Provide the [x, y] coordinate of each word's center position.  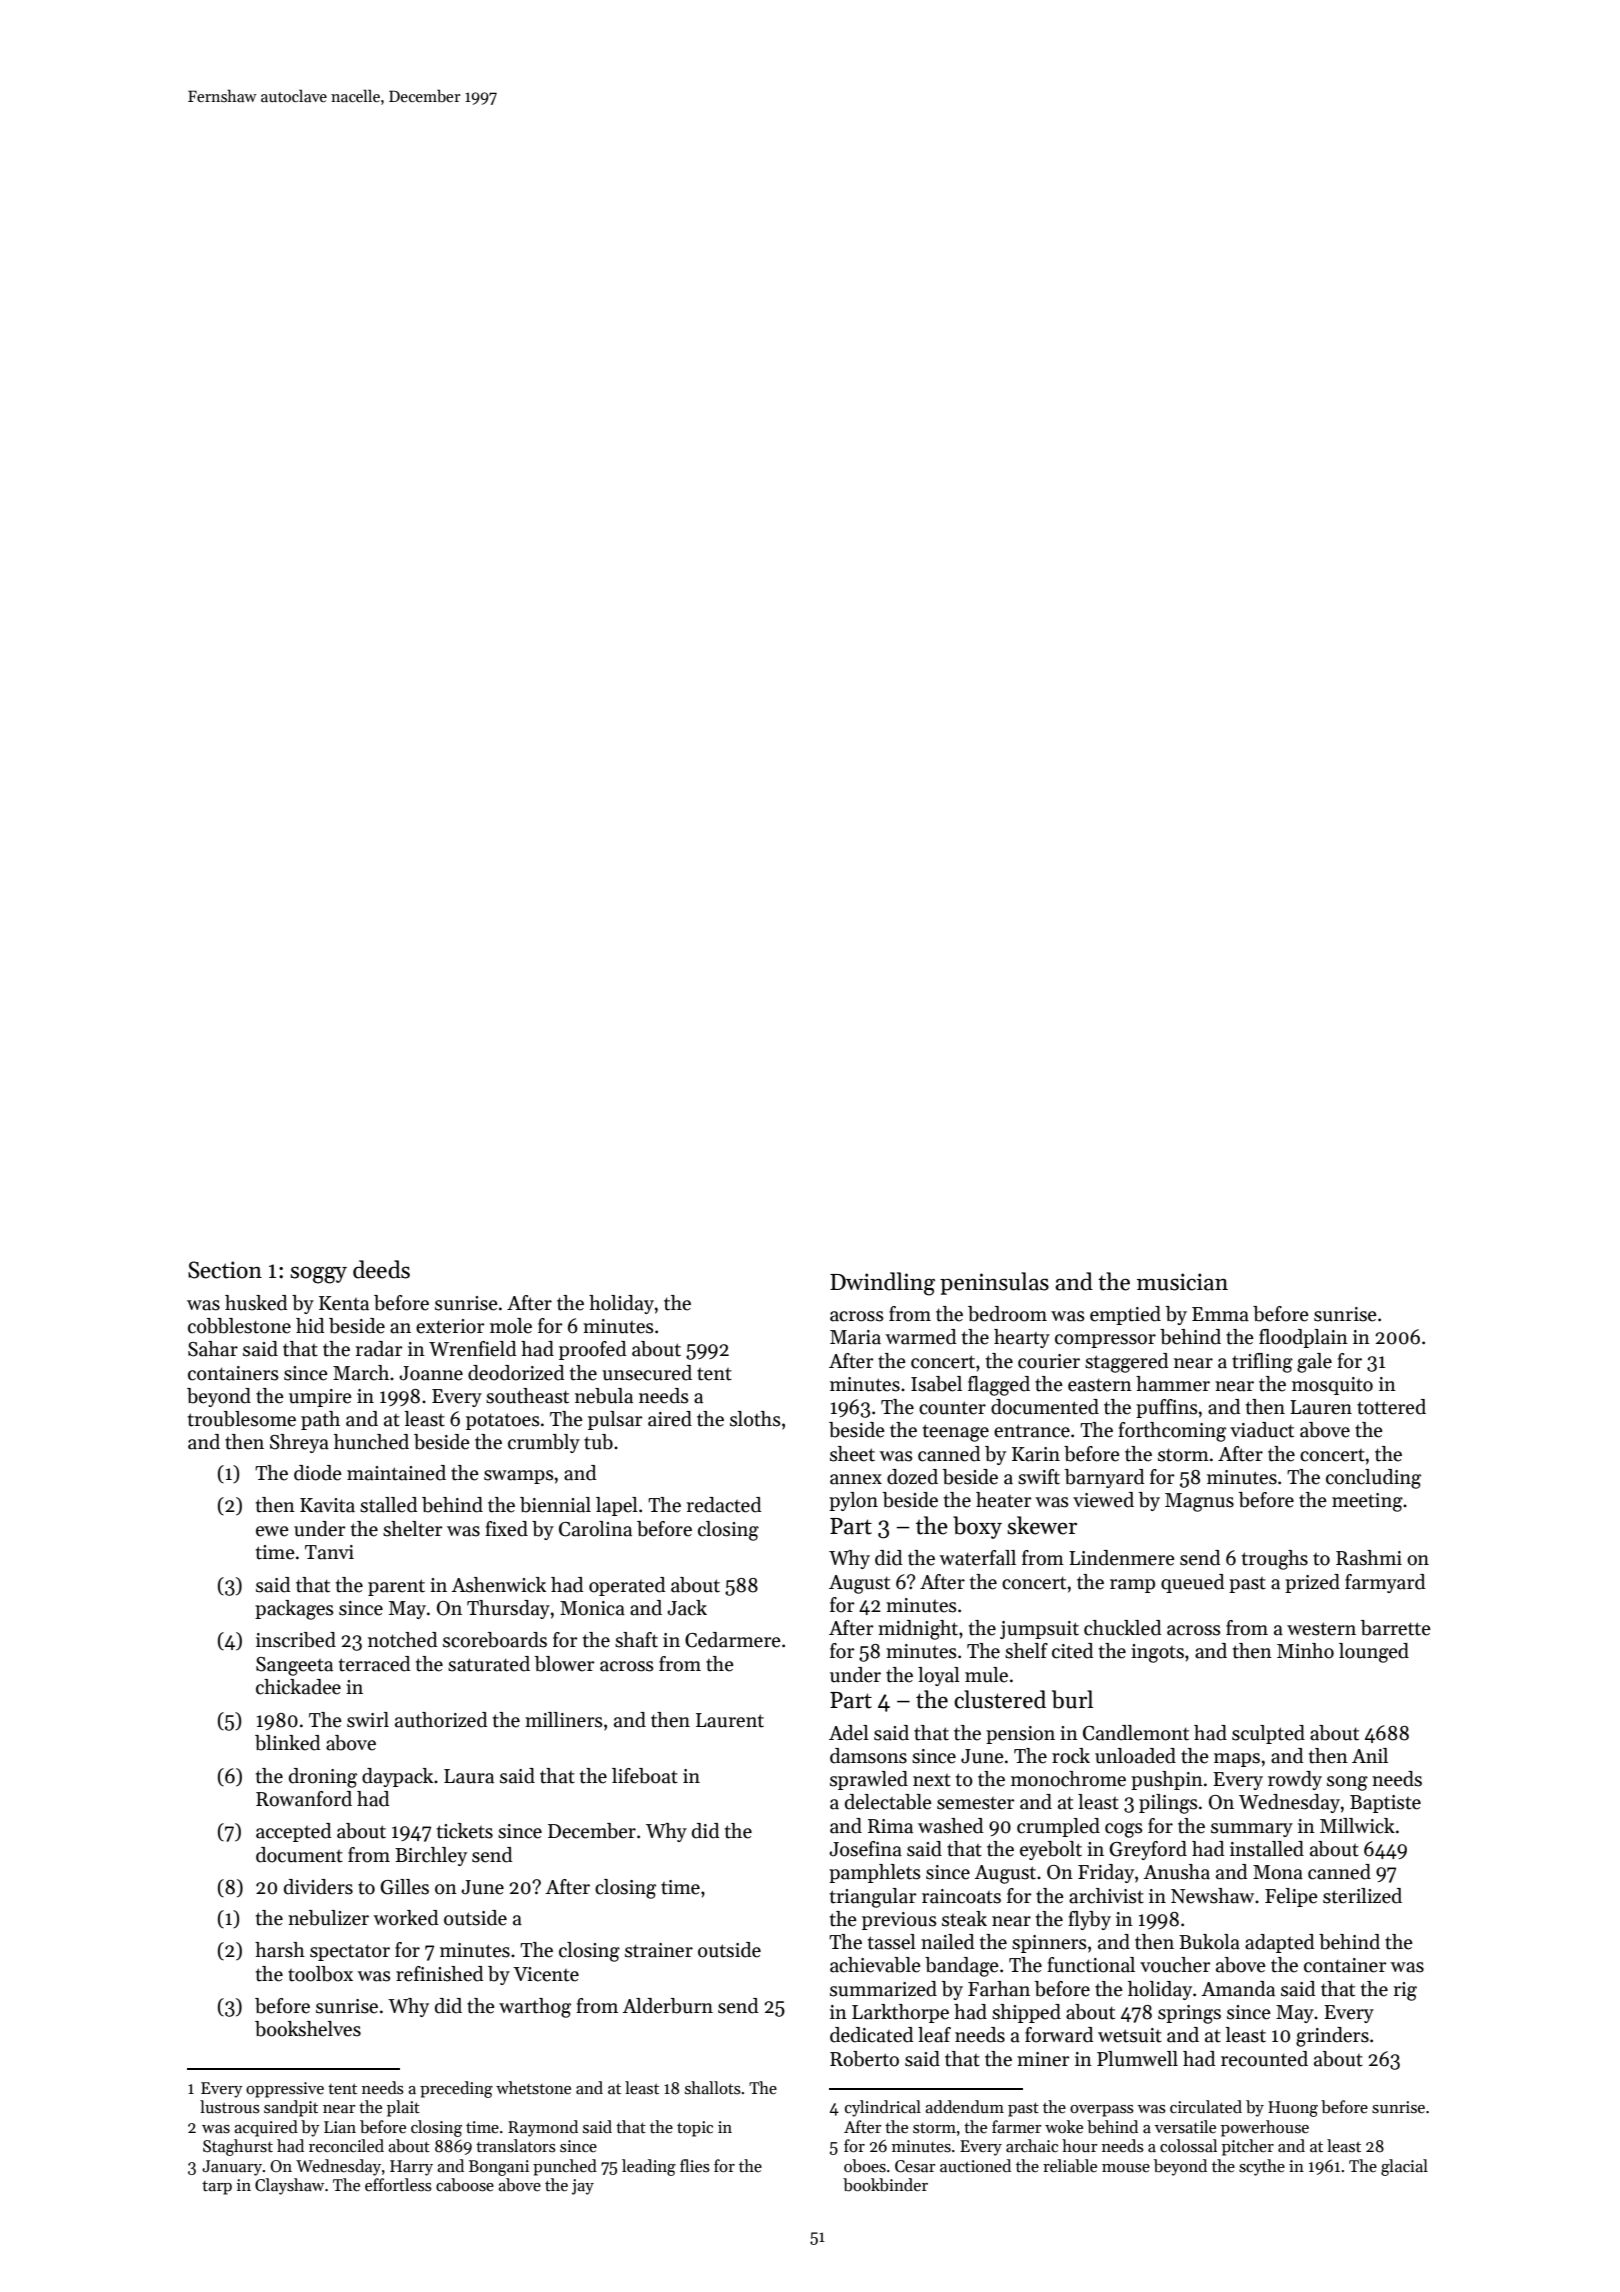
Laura [469, 1776]
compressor [1105, 1341]
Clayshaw [289, 2186]
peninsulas [994, 1283]
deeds [381, 1269]
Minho [1305, 1651]
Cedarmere [733, 1640]
